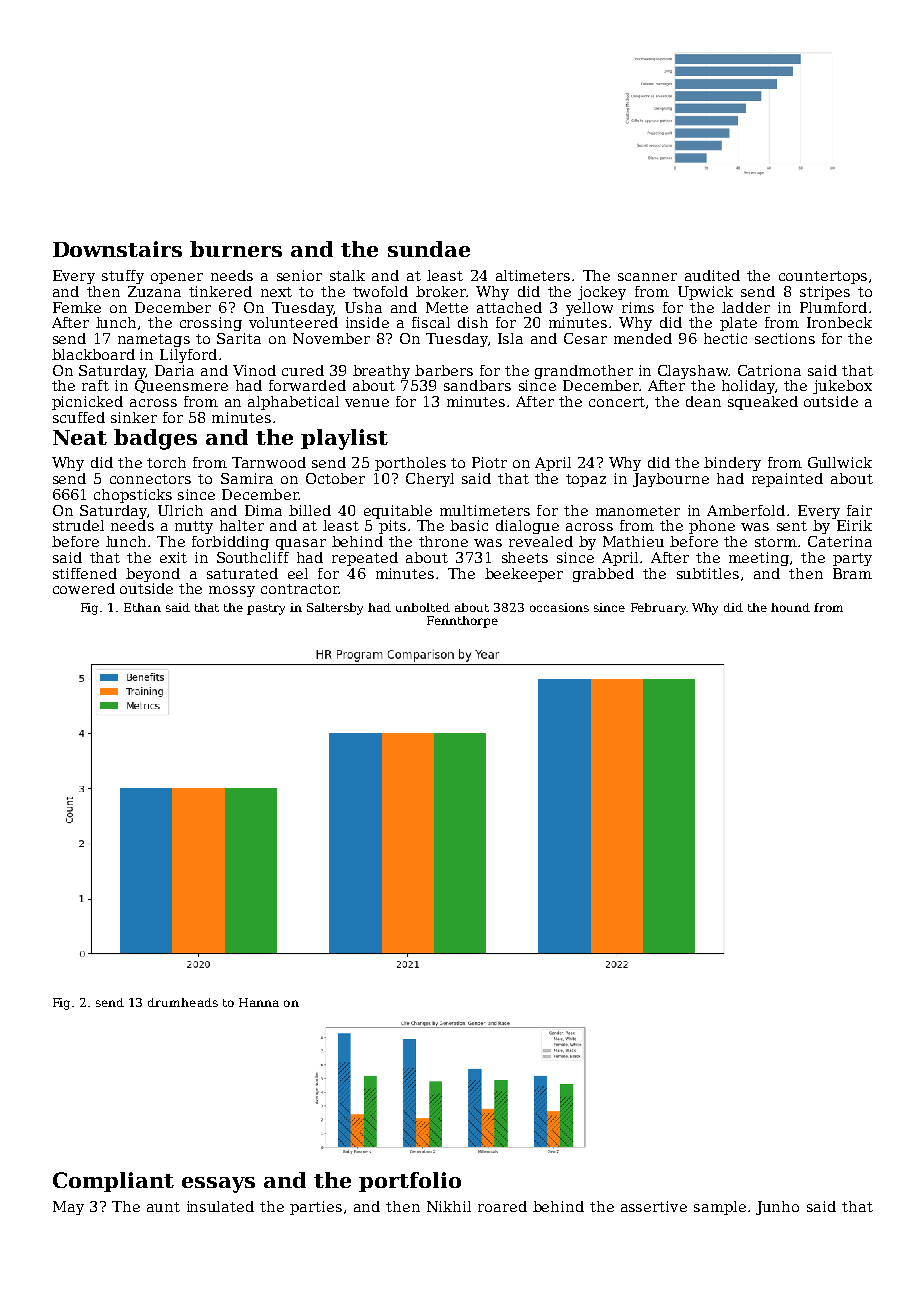  I want to click on hound, so click(790, 607).
